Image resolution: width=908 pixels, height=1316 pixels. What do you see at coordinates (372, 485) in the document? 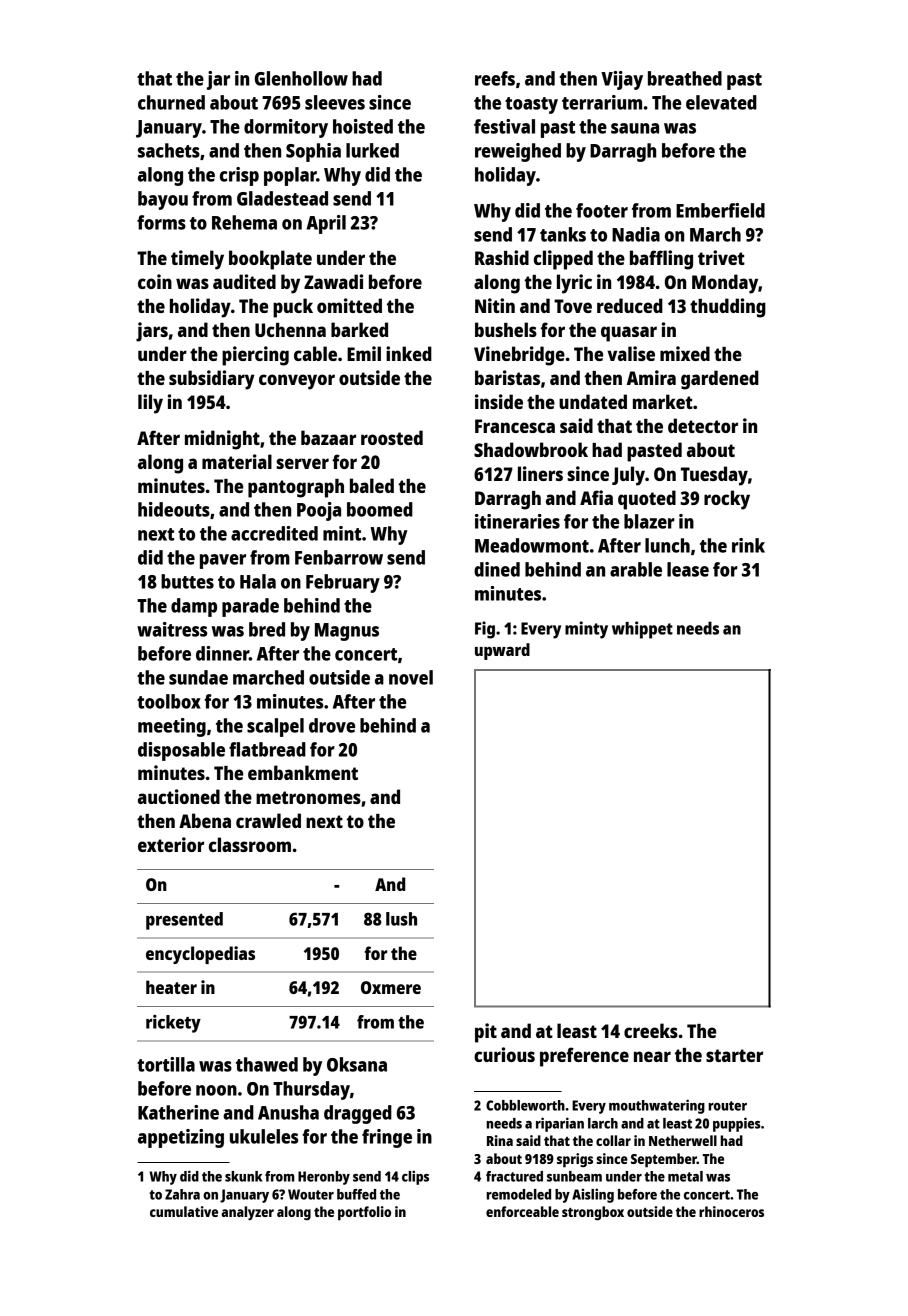
I see `baled` at bounding box center [372, 485].
